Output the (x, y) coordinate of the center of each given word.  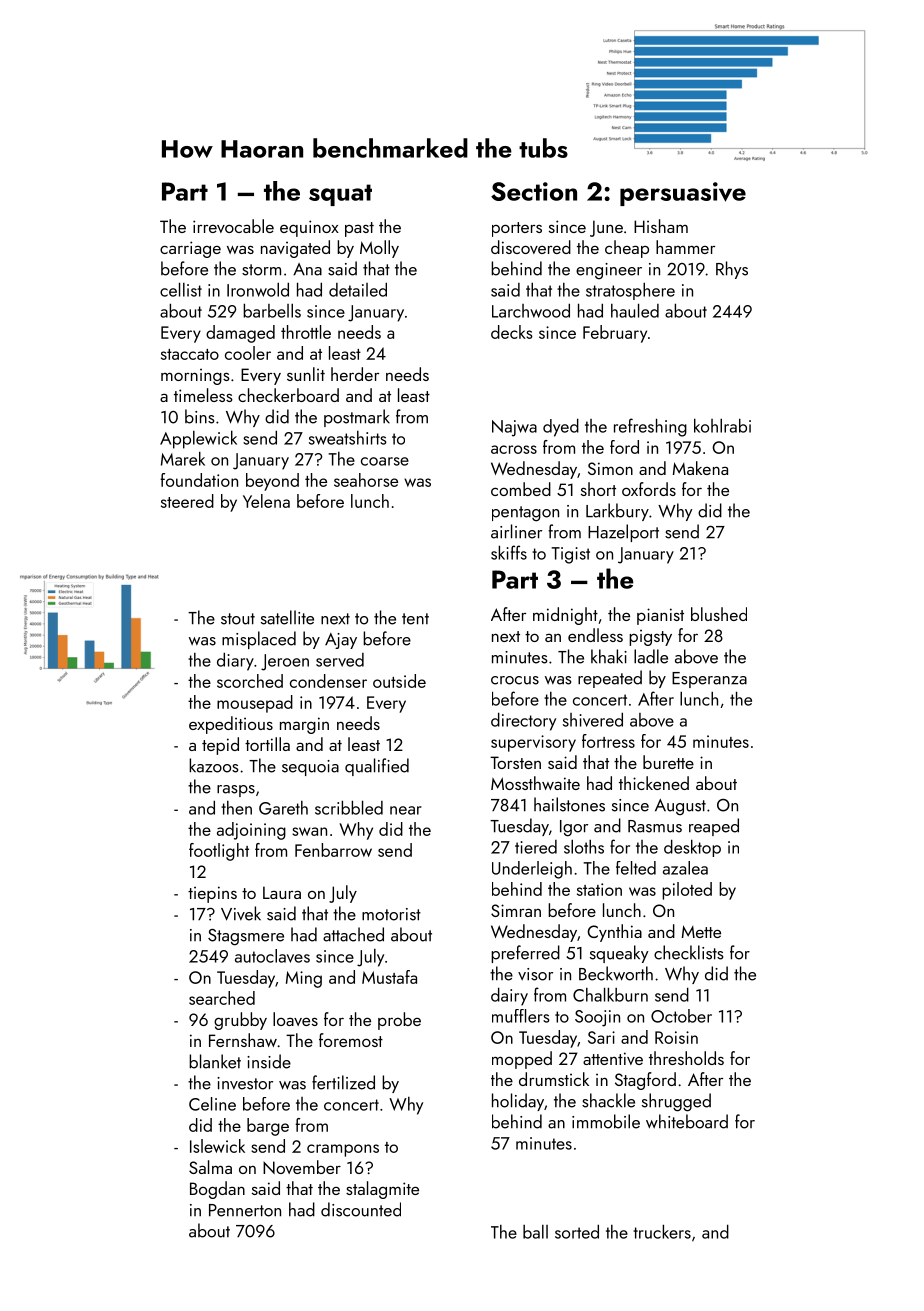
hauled (635, 310)
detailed (358, 289)
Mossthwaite (535, 783)
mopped (522, 1060)
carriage (190, 249)
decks (512, 332)
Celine (212, 1104)
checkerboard (288, 395)
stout (238, 619)
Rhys (732, 270)
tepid (220, 746)
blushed (719, 614)
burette (668, 762)
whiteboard (687, 1121)
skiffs (509, 552)
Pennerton (245, 1210)
